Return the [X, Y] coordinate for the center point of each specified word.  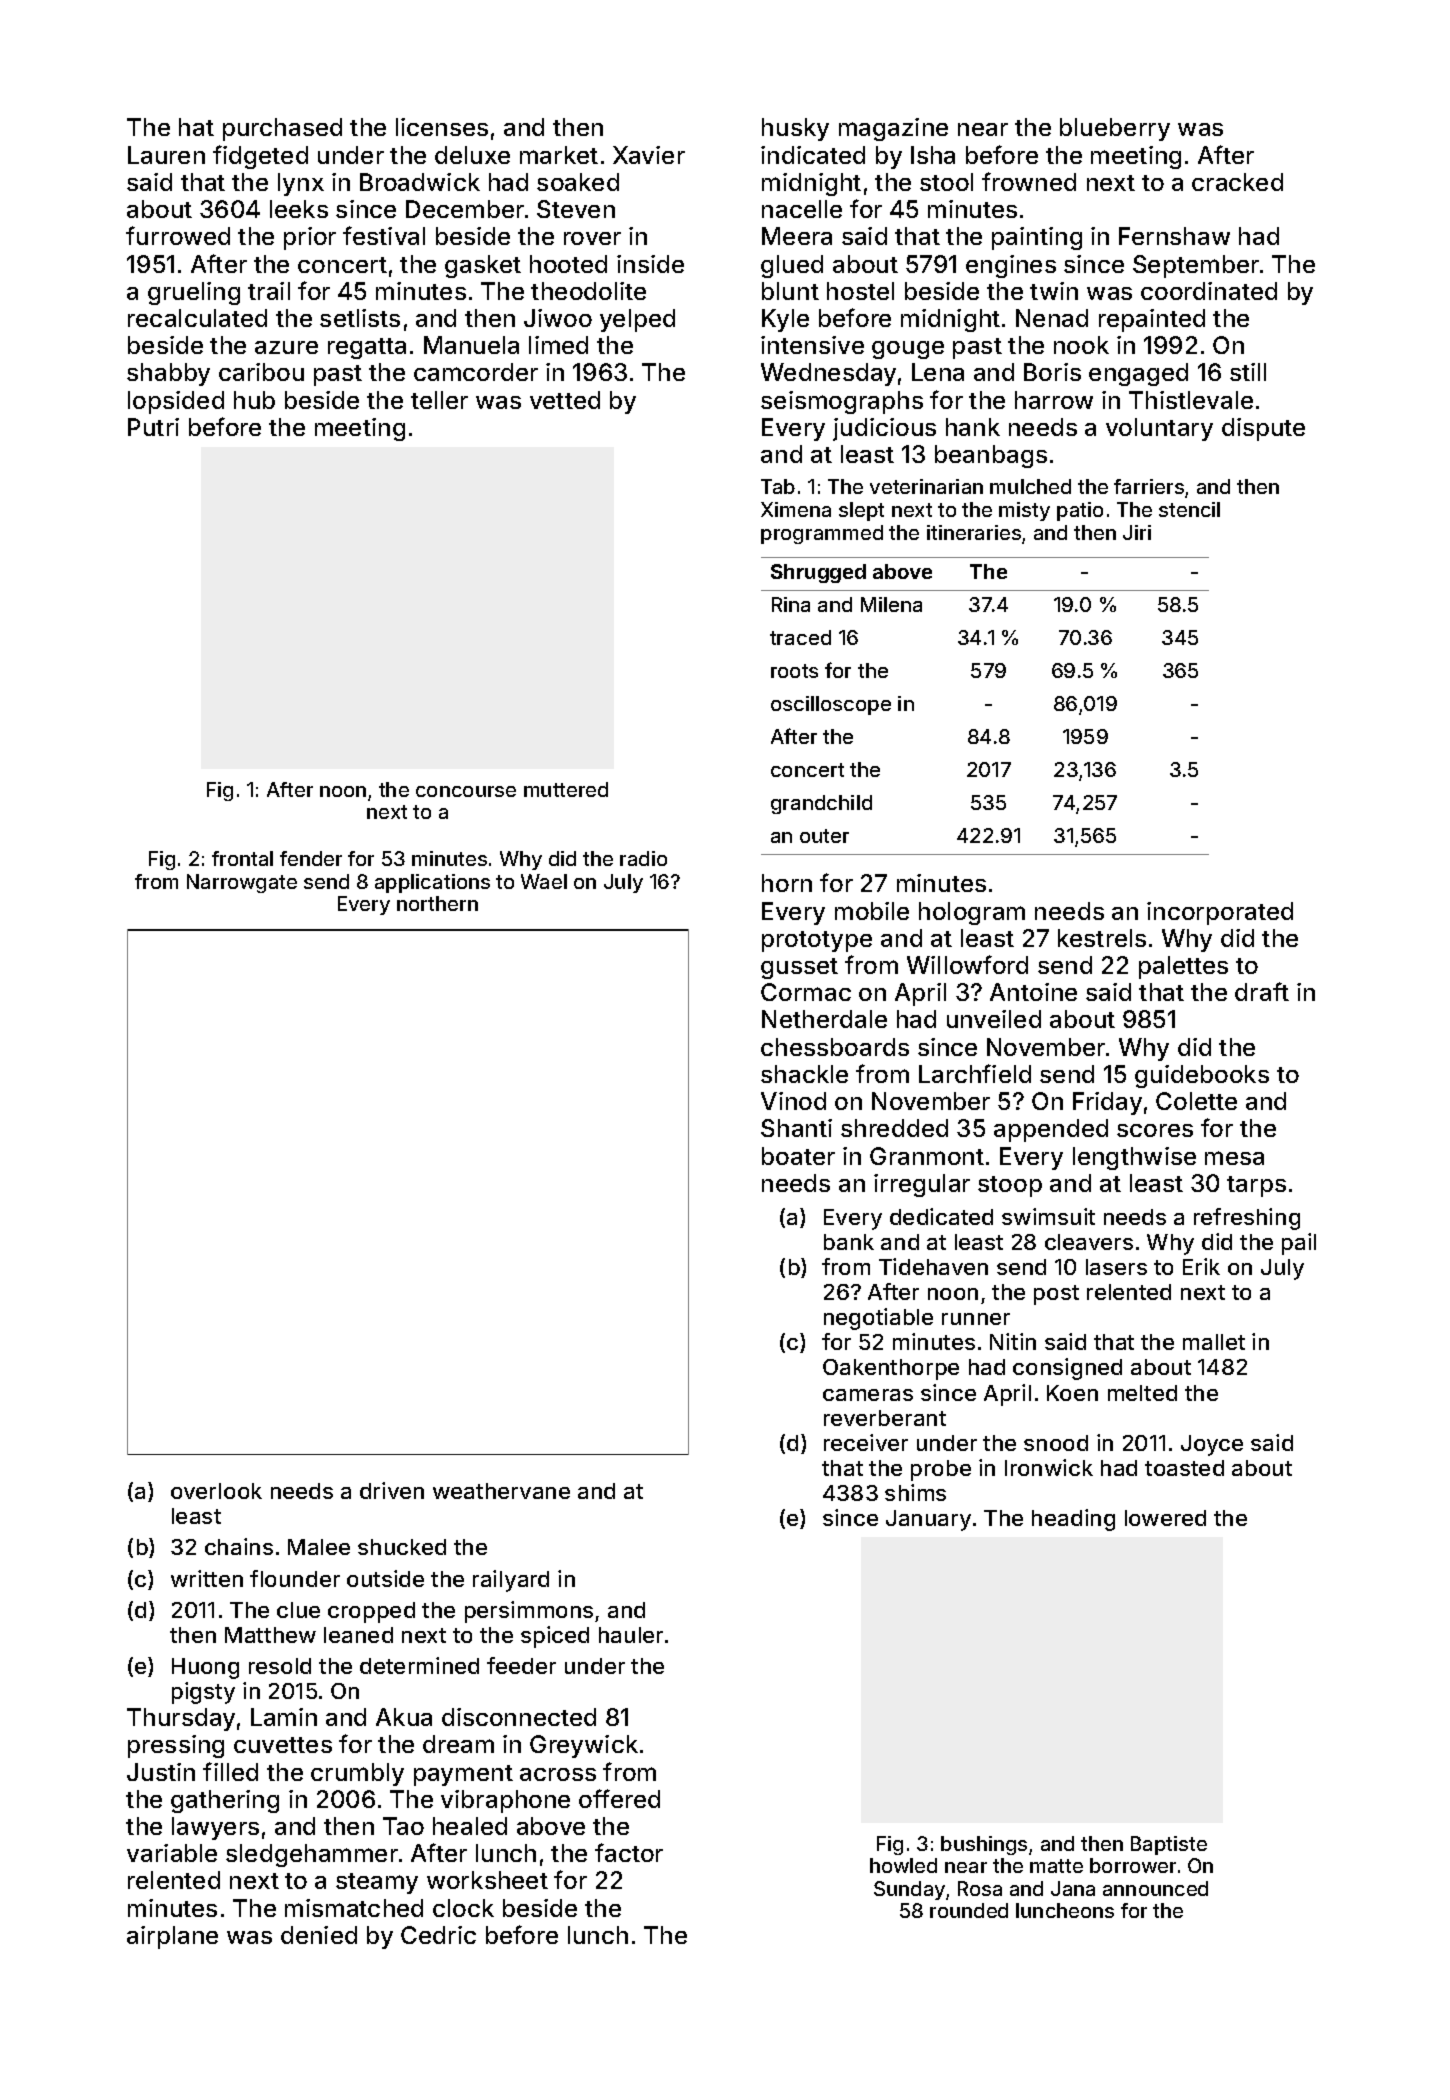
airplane [172, 1937]
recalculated [197, 318]
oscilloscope [831, 705]
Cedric [438, 1935]
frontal [242, 858]
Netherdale [824, 1019]
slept [861, 511]
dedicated [941, 1216]
